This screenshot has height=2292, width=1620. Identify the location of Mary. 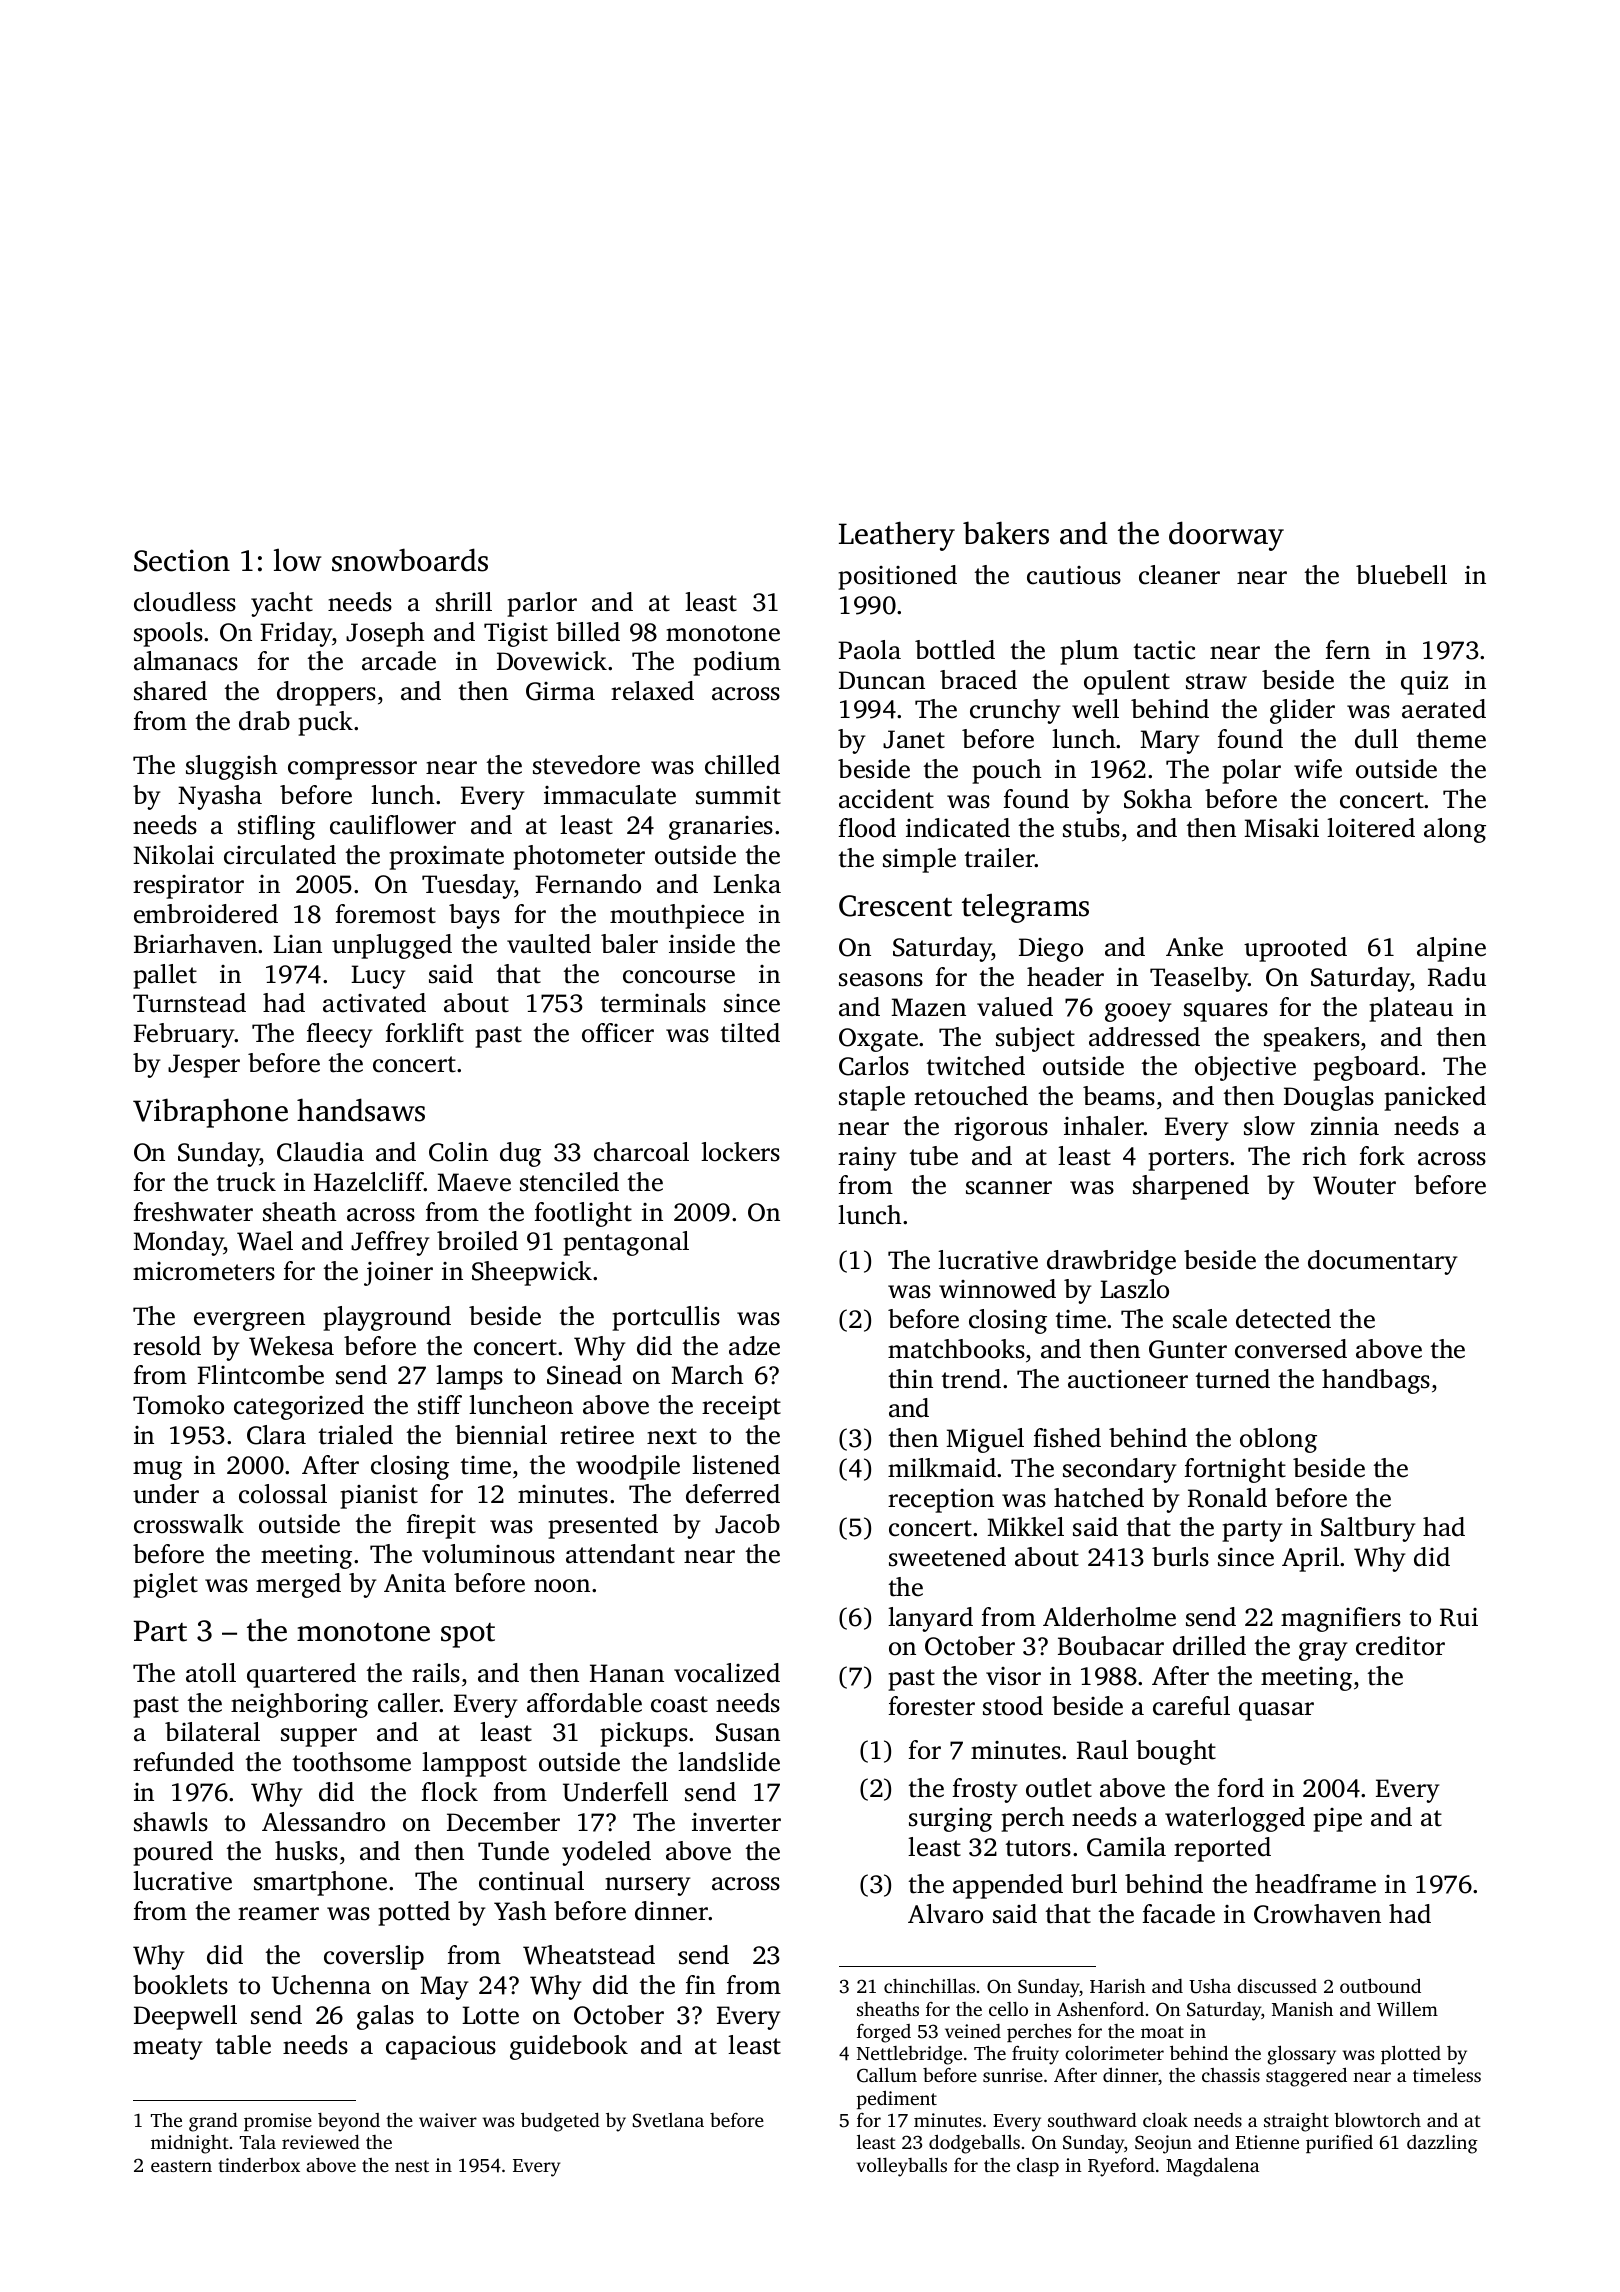
(1170, 742).
